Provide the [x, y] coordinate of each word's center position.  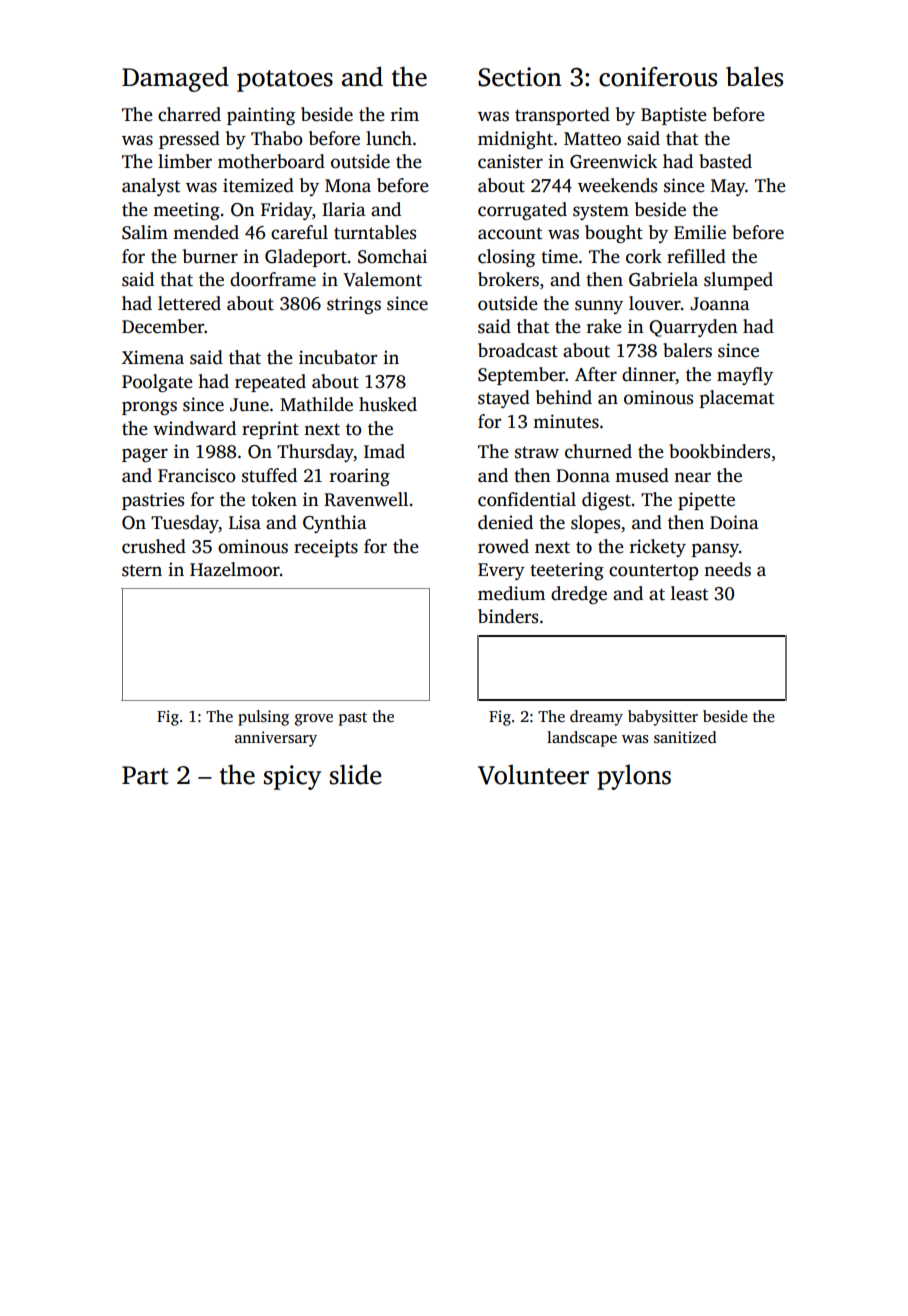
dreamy [596, 718]
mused [642, 475]
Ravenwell [366, 499]
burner [210, 256]
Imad [384, 451]
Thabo [277, 138]
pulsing [263, 718]
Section [520, 77]
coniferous [658, 76]
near [692, 477]
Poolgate [157, 383]
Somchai [392, 256]
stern [142, 571]
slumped [738, 281]
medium [511, 593]
